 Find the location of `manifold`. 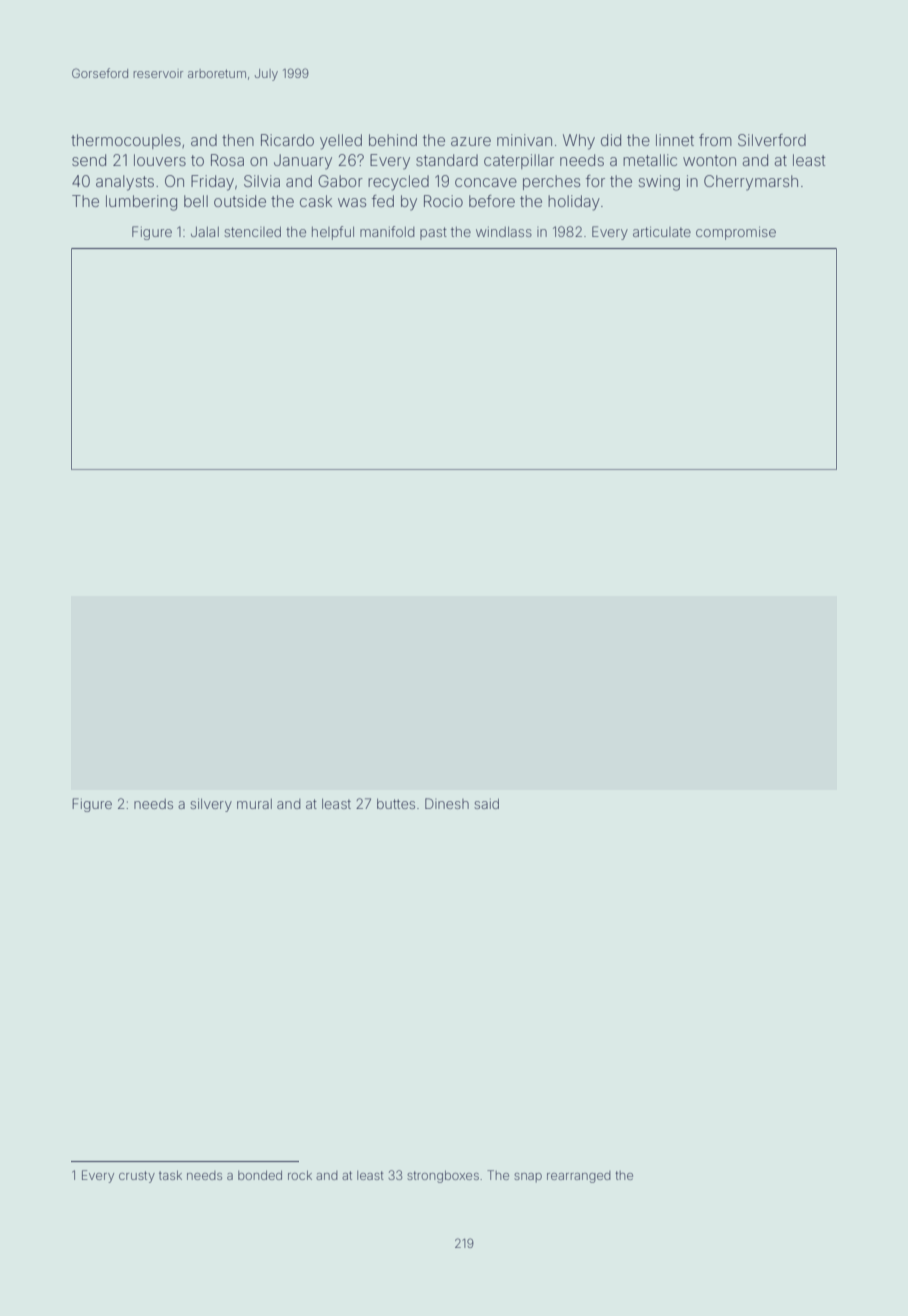

manifold is located at coordinates (387, 231).
